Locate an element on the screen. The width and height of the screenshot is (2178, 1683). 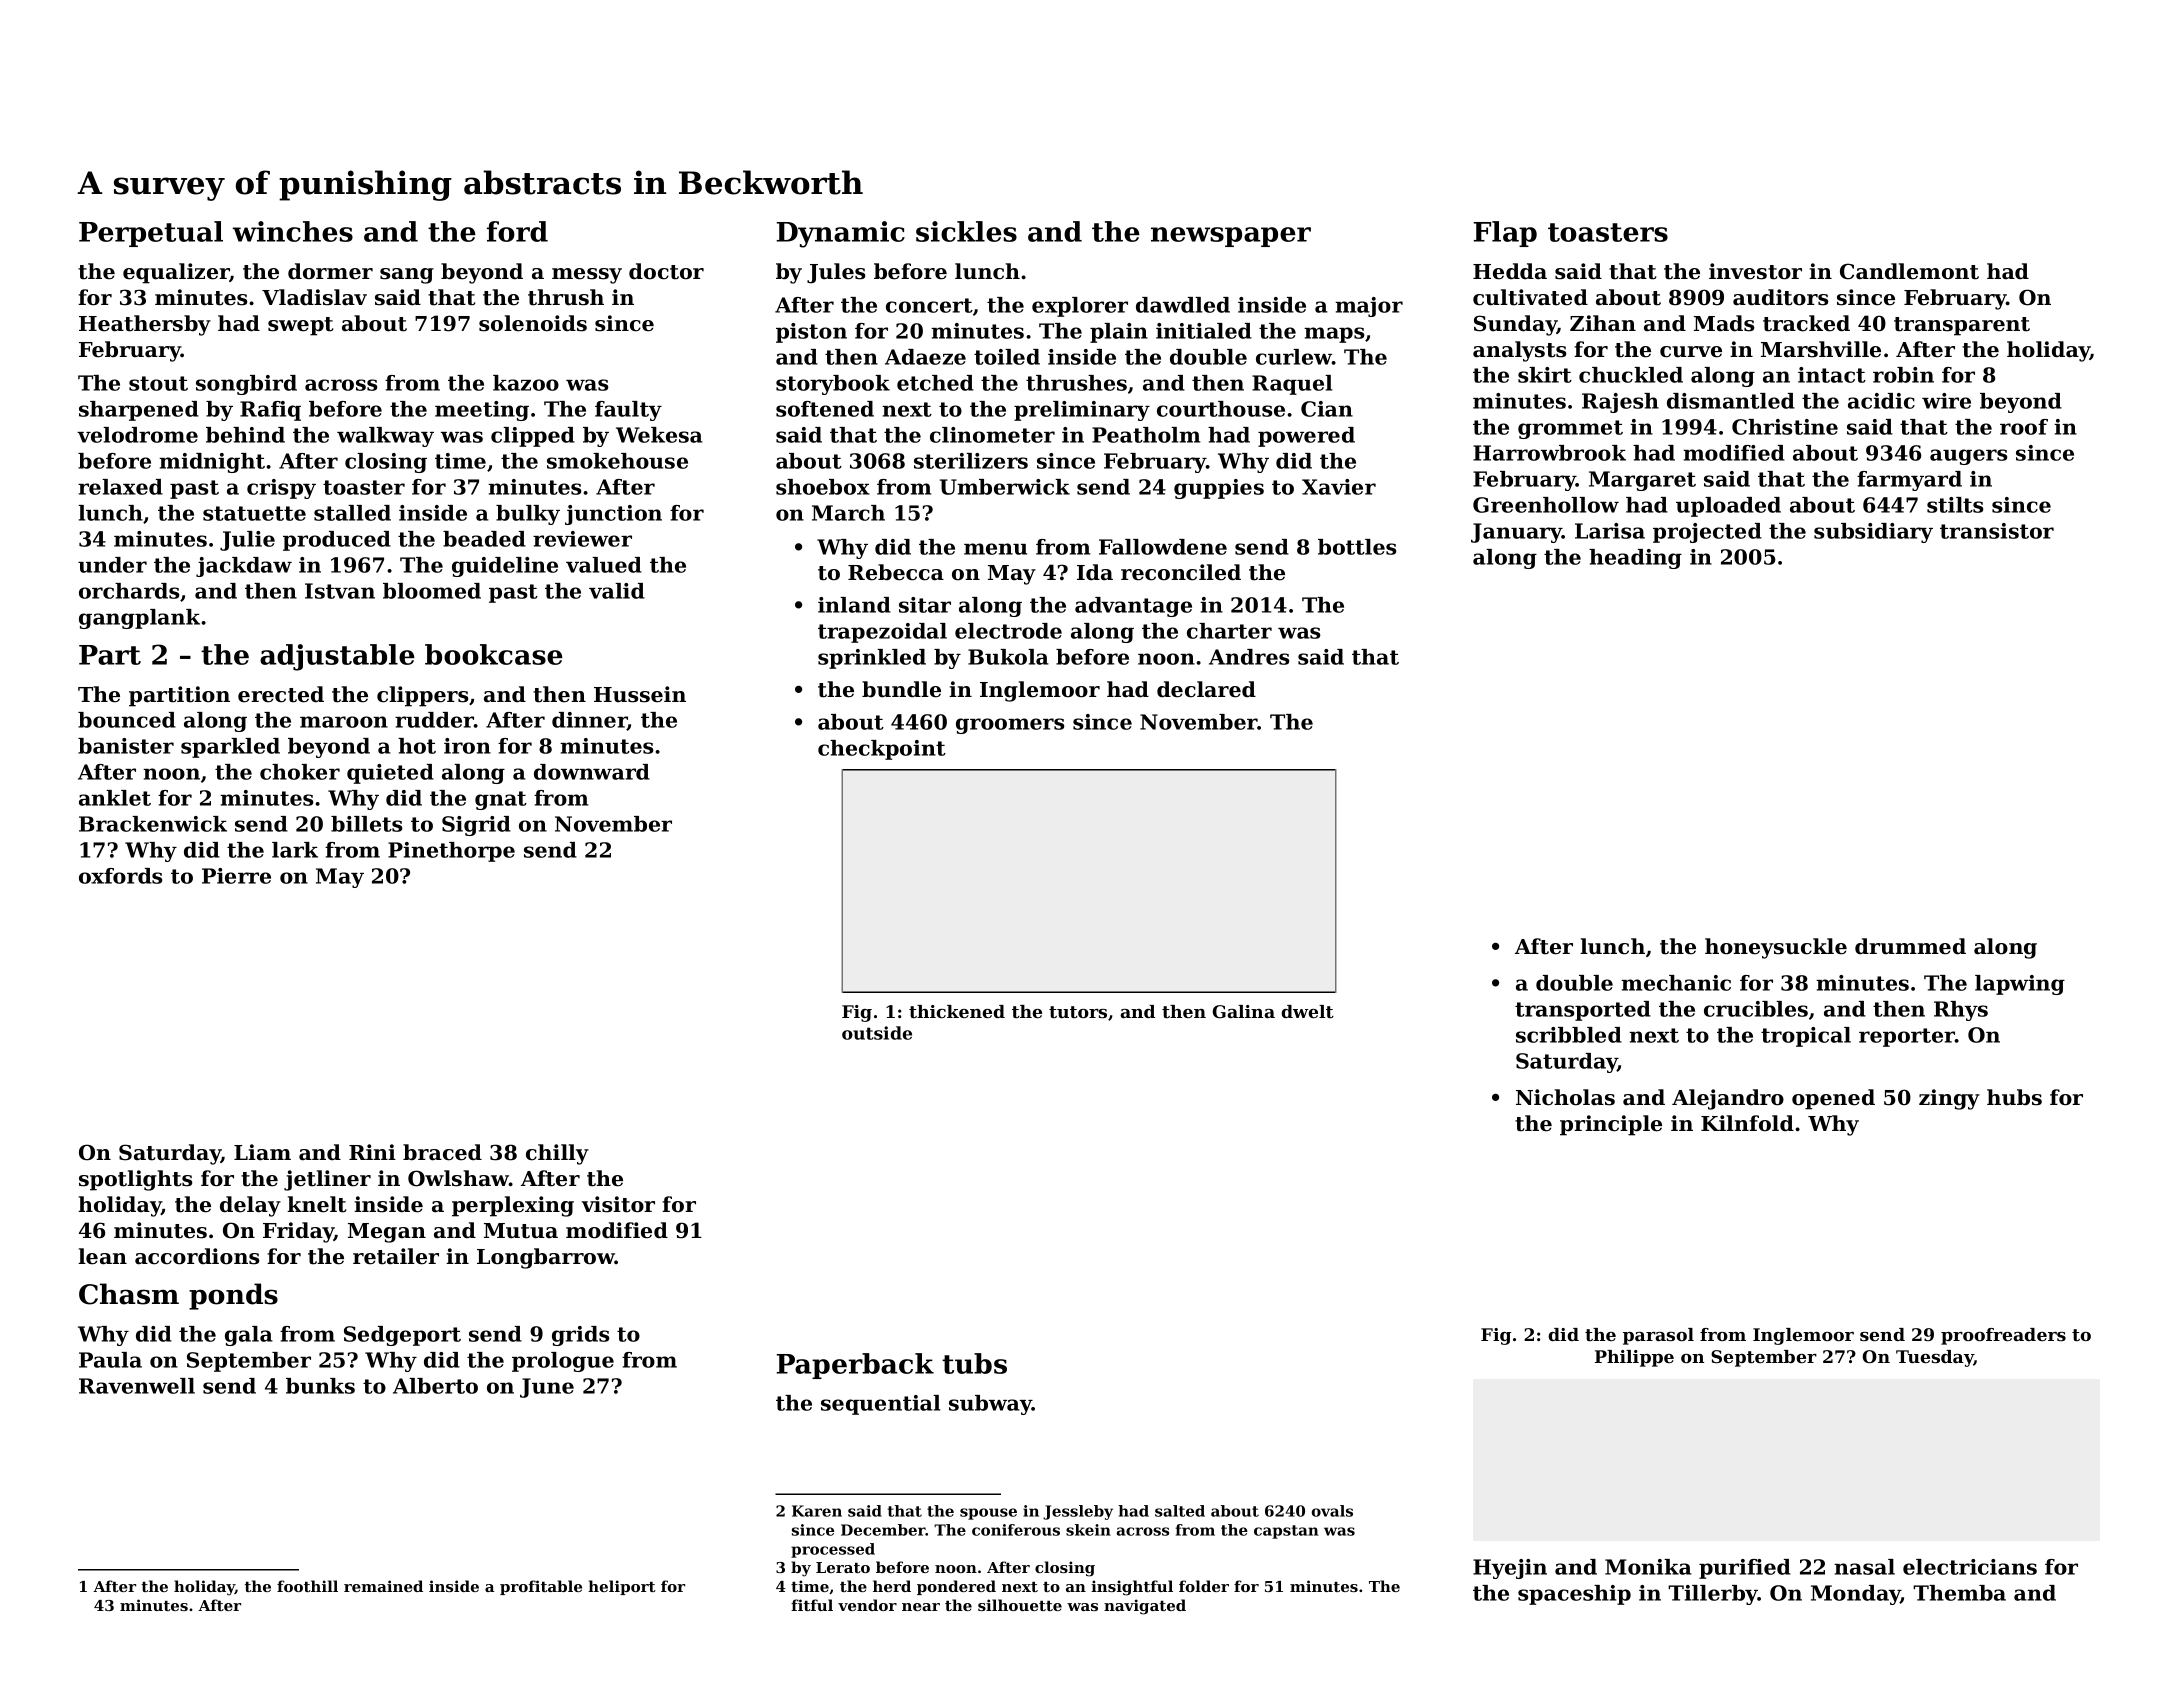
retailer is located at coordinates (396, 1256).
